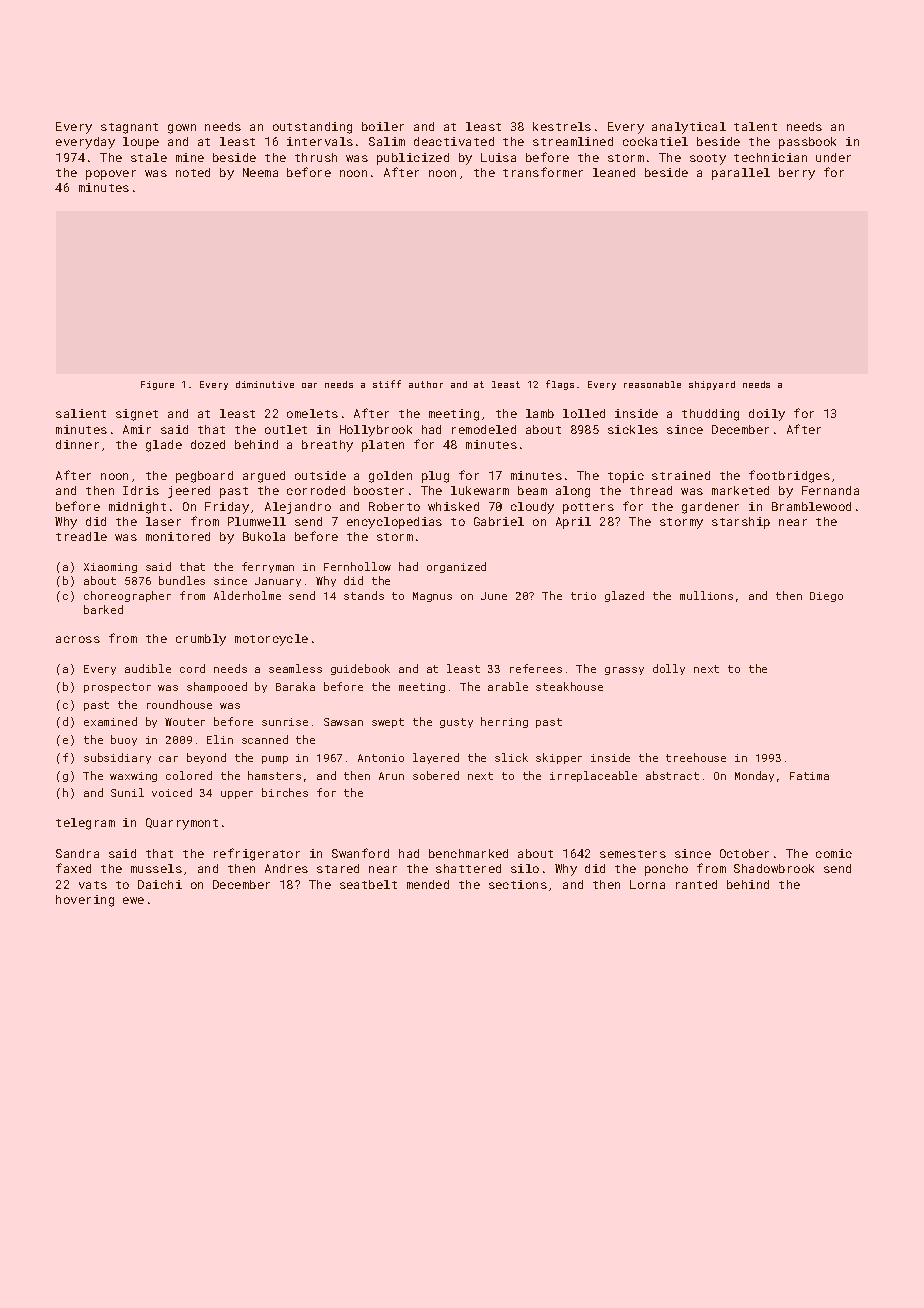 The image size is (924, 1308). What do you see at coordinates (394, 506) in the screenshot?
I see `Roberto` at bounding box center [394, 506].
